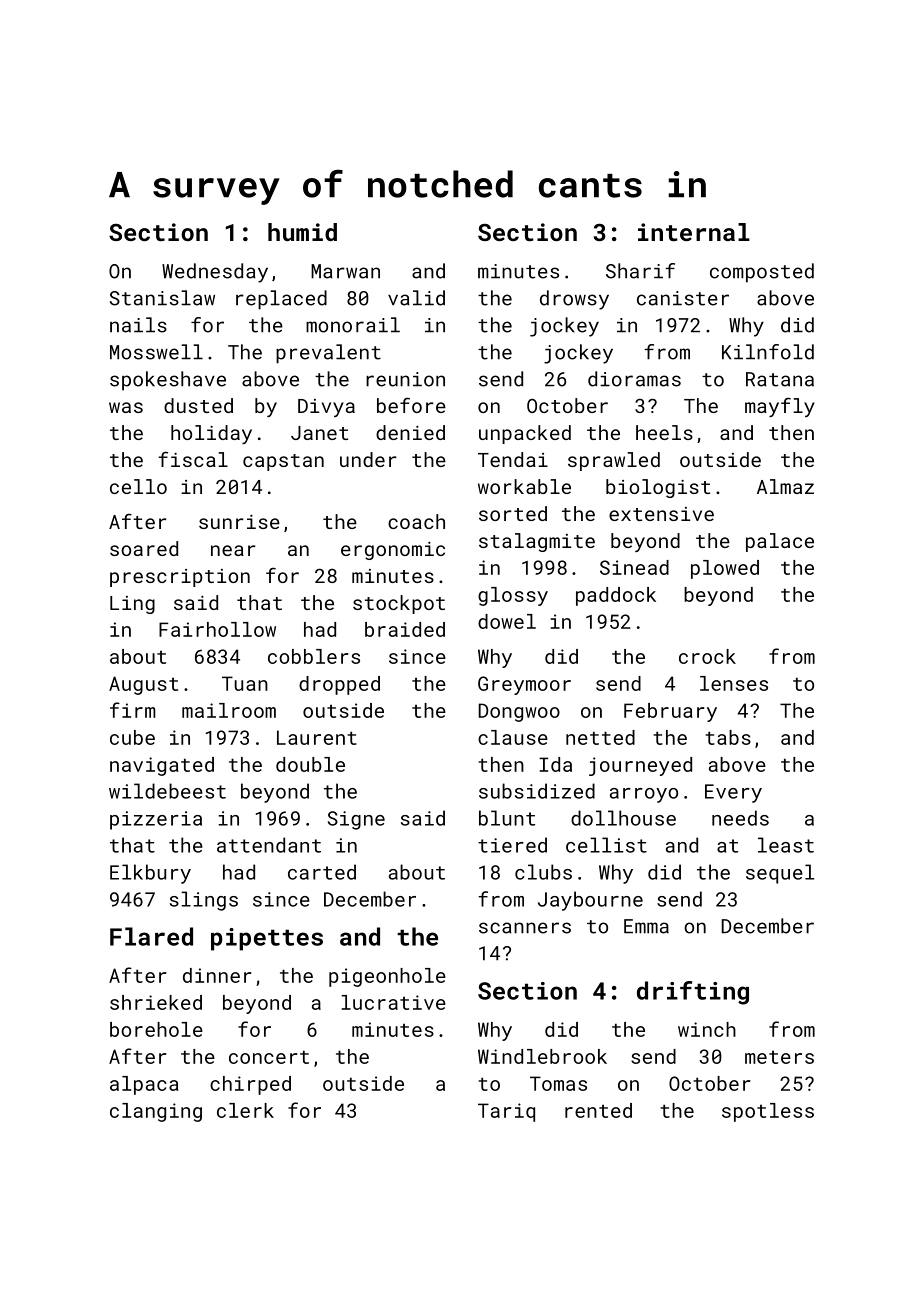 The height and width of the screenshot is (1311, 924). Describe the element at coordinates (506, 1112) in the screenshot. I see `Tariq` at that location.
